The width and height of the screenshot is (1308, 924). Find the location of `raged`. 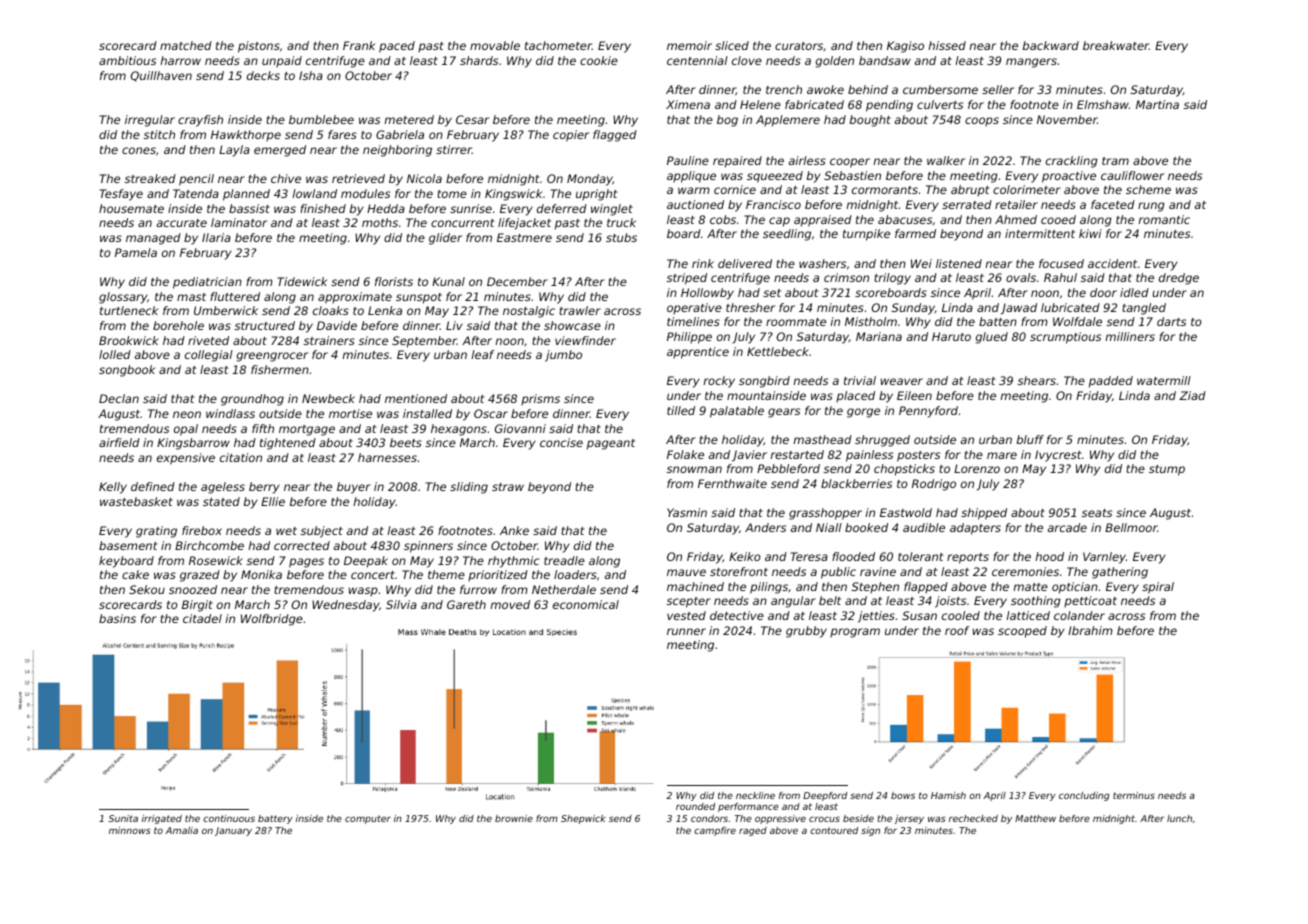

raged is located at coordinates (753, 831).
